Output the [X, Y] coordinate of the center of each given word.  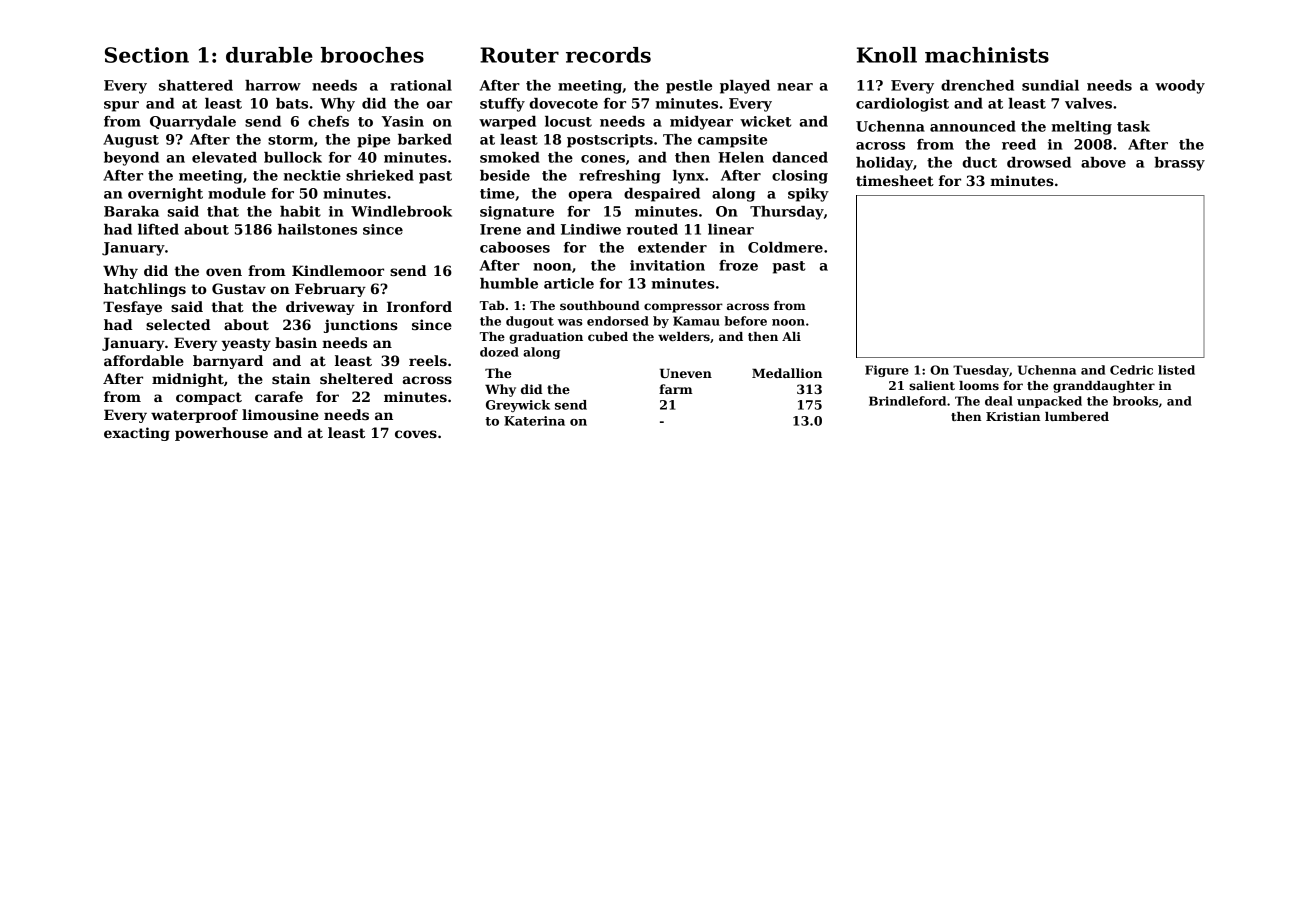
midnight [188, 380]
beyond [131, 159]
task [1133, 126]
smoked [510, 157]
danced [800, 157]
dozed [499, 352]
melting [1081, 128]
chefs [328, 121]
